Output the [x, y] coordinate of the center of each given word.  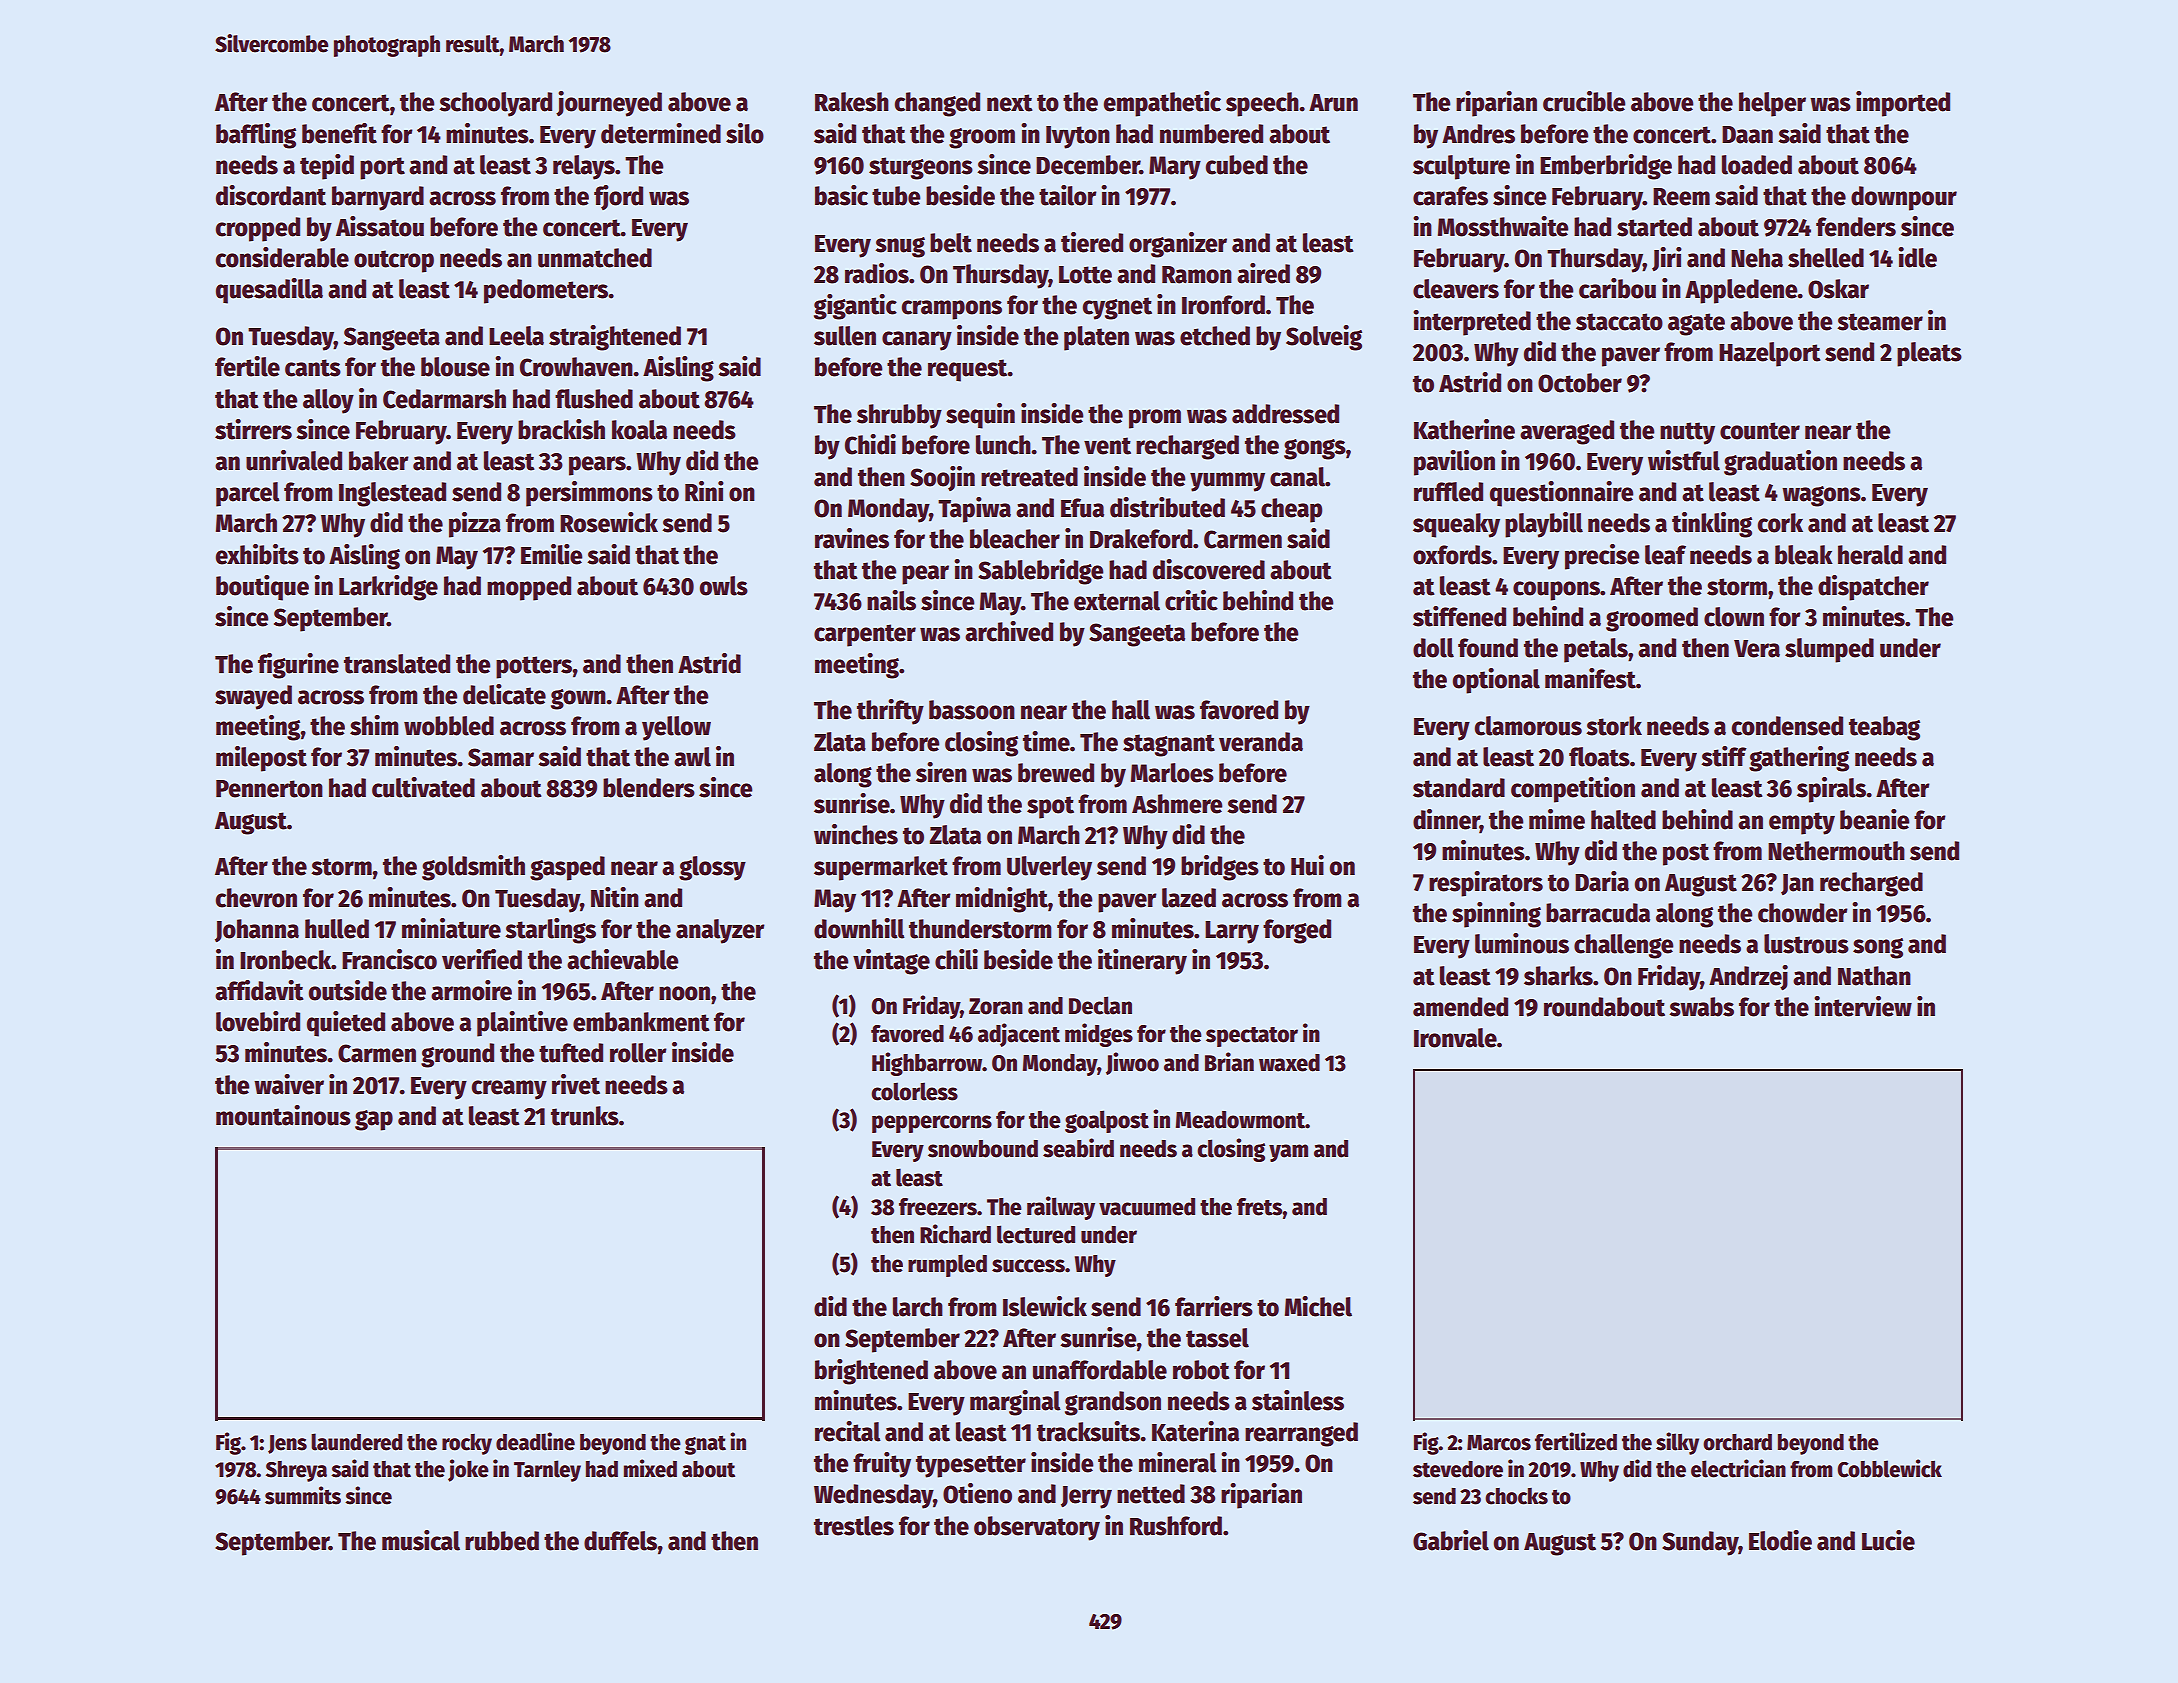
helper [1772, 104]
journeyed [609, 104]
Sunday [1700, 1543]
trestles [854, 1526]
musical [421, 1540]
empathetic [1162, 104]
